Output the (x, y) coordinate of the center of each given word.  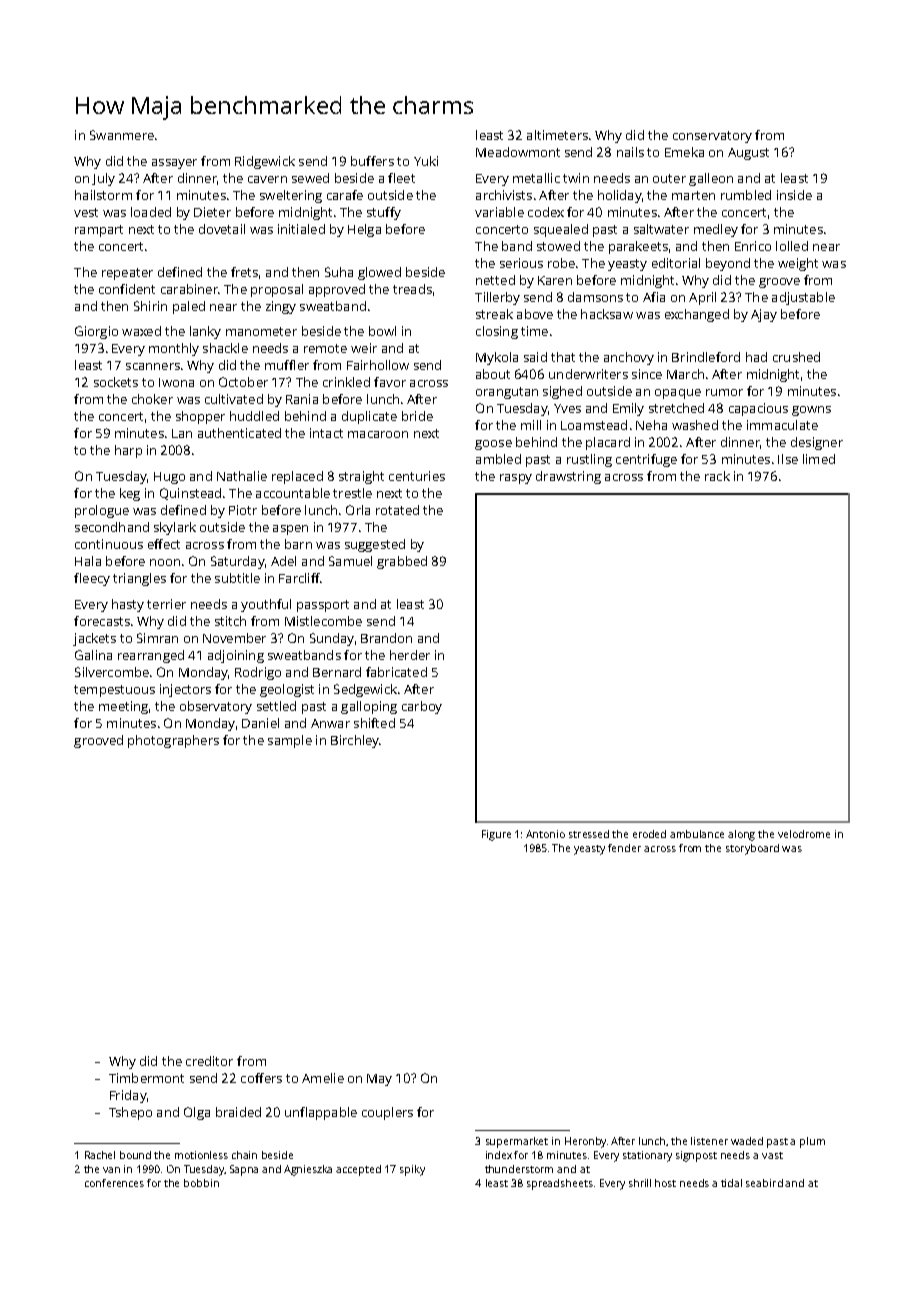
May (379, 1080)
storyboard (752, 849)
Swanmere (122, 135)
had (756, 357)
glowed (379, 273)
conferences (114, 1183)
